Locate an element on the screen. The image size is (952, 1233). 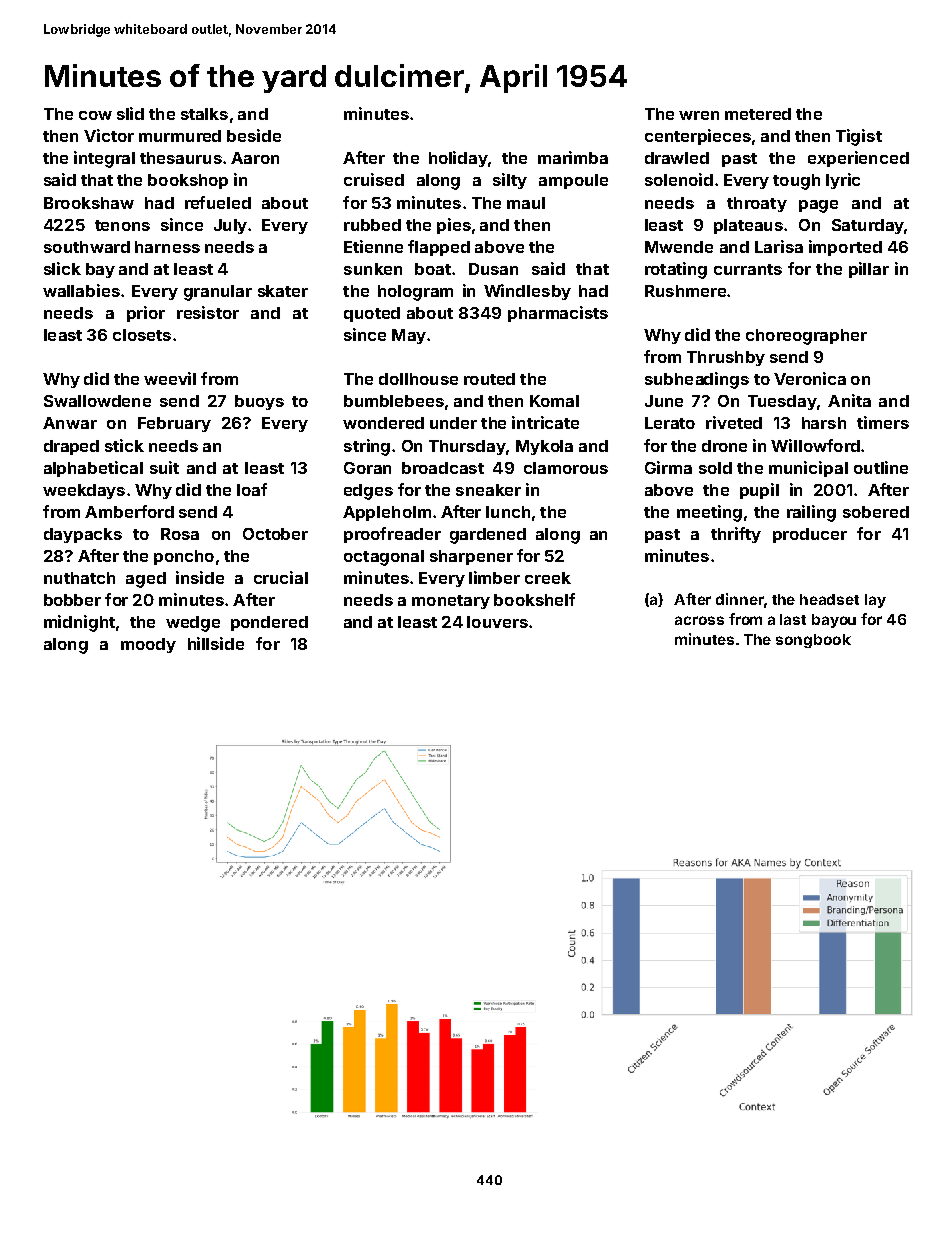
Komal is located at coordinates (554, 401).
